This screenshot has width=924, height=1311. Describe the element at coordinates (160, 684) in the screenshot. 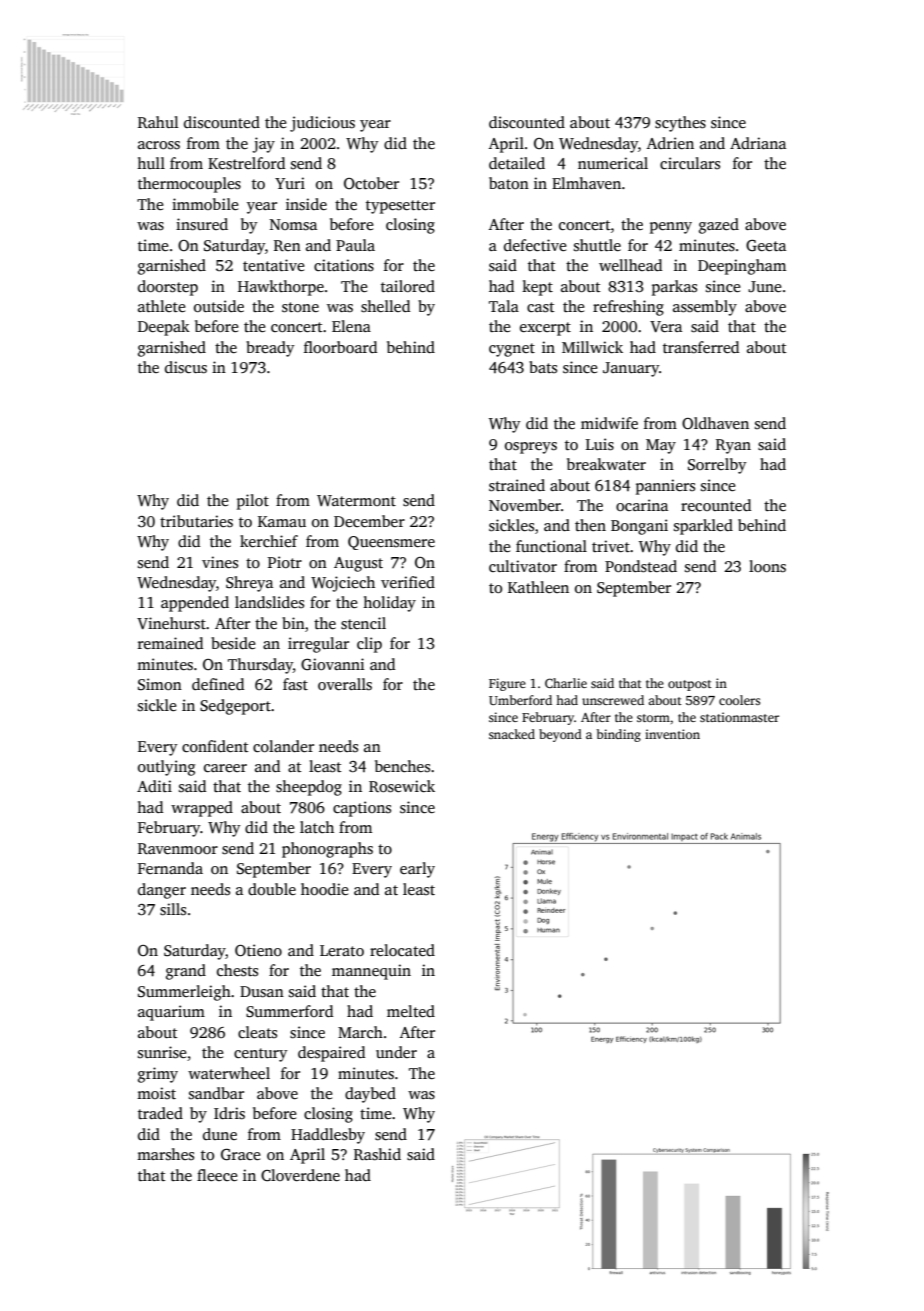

I see `Simon` at that location.
